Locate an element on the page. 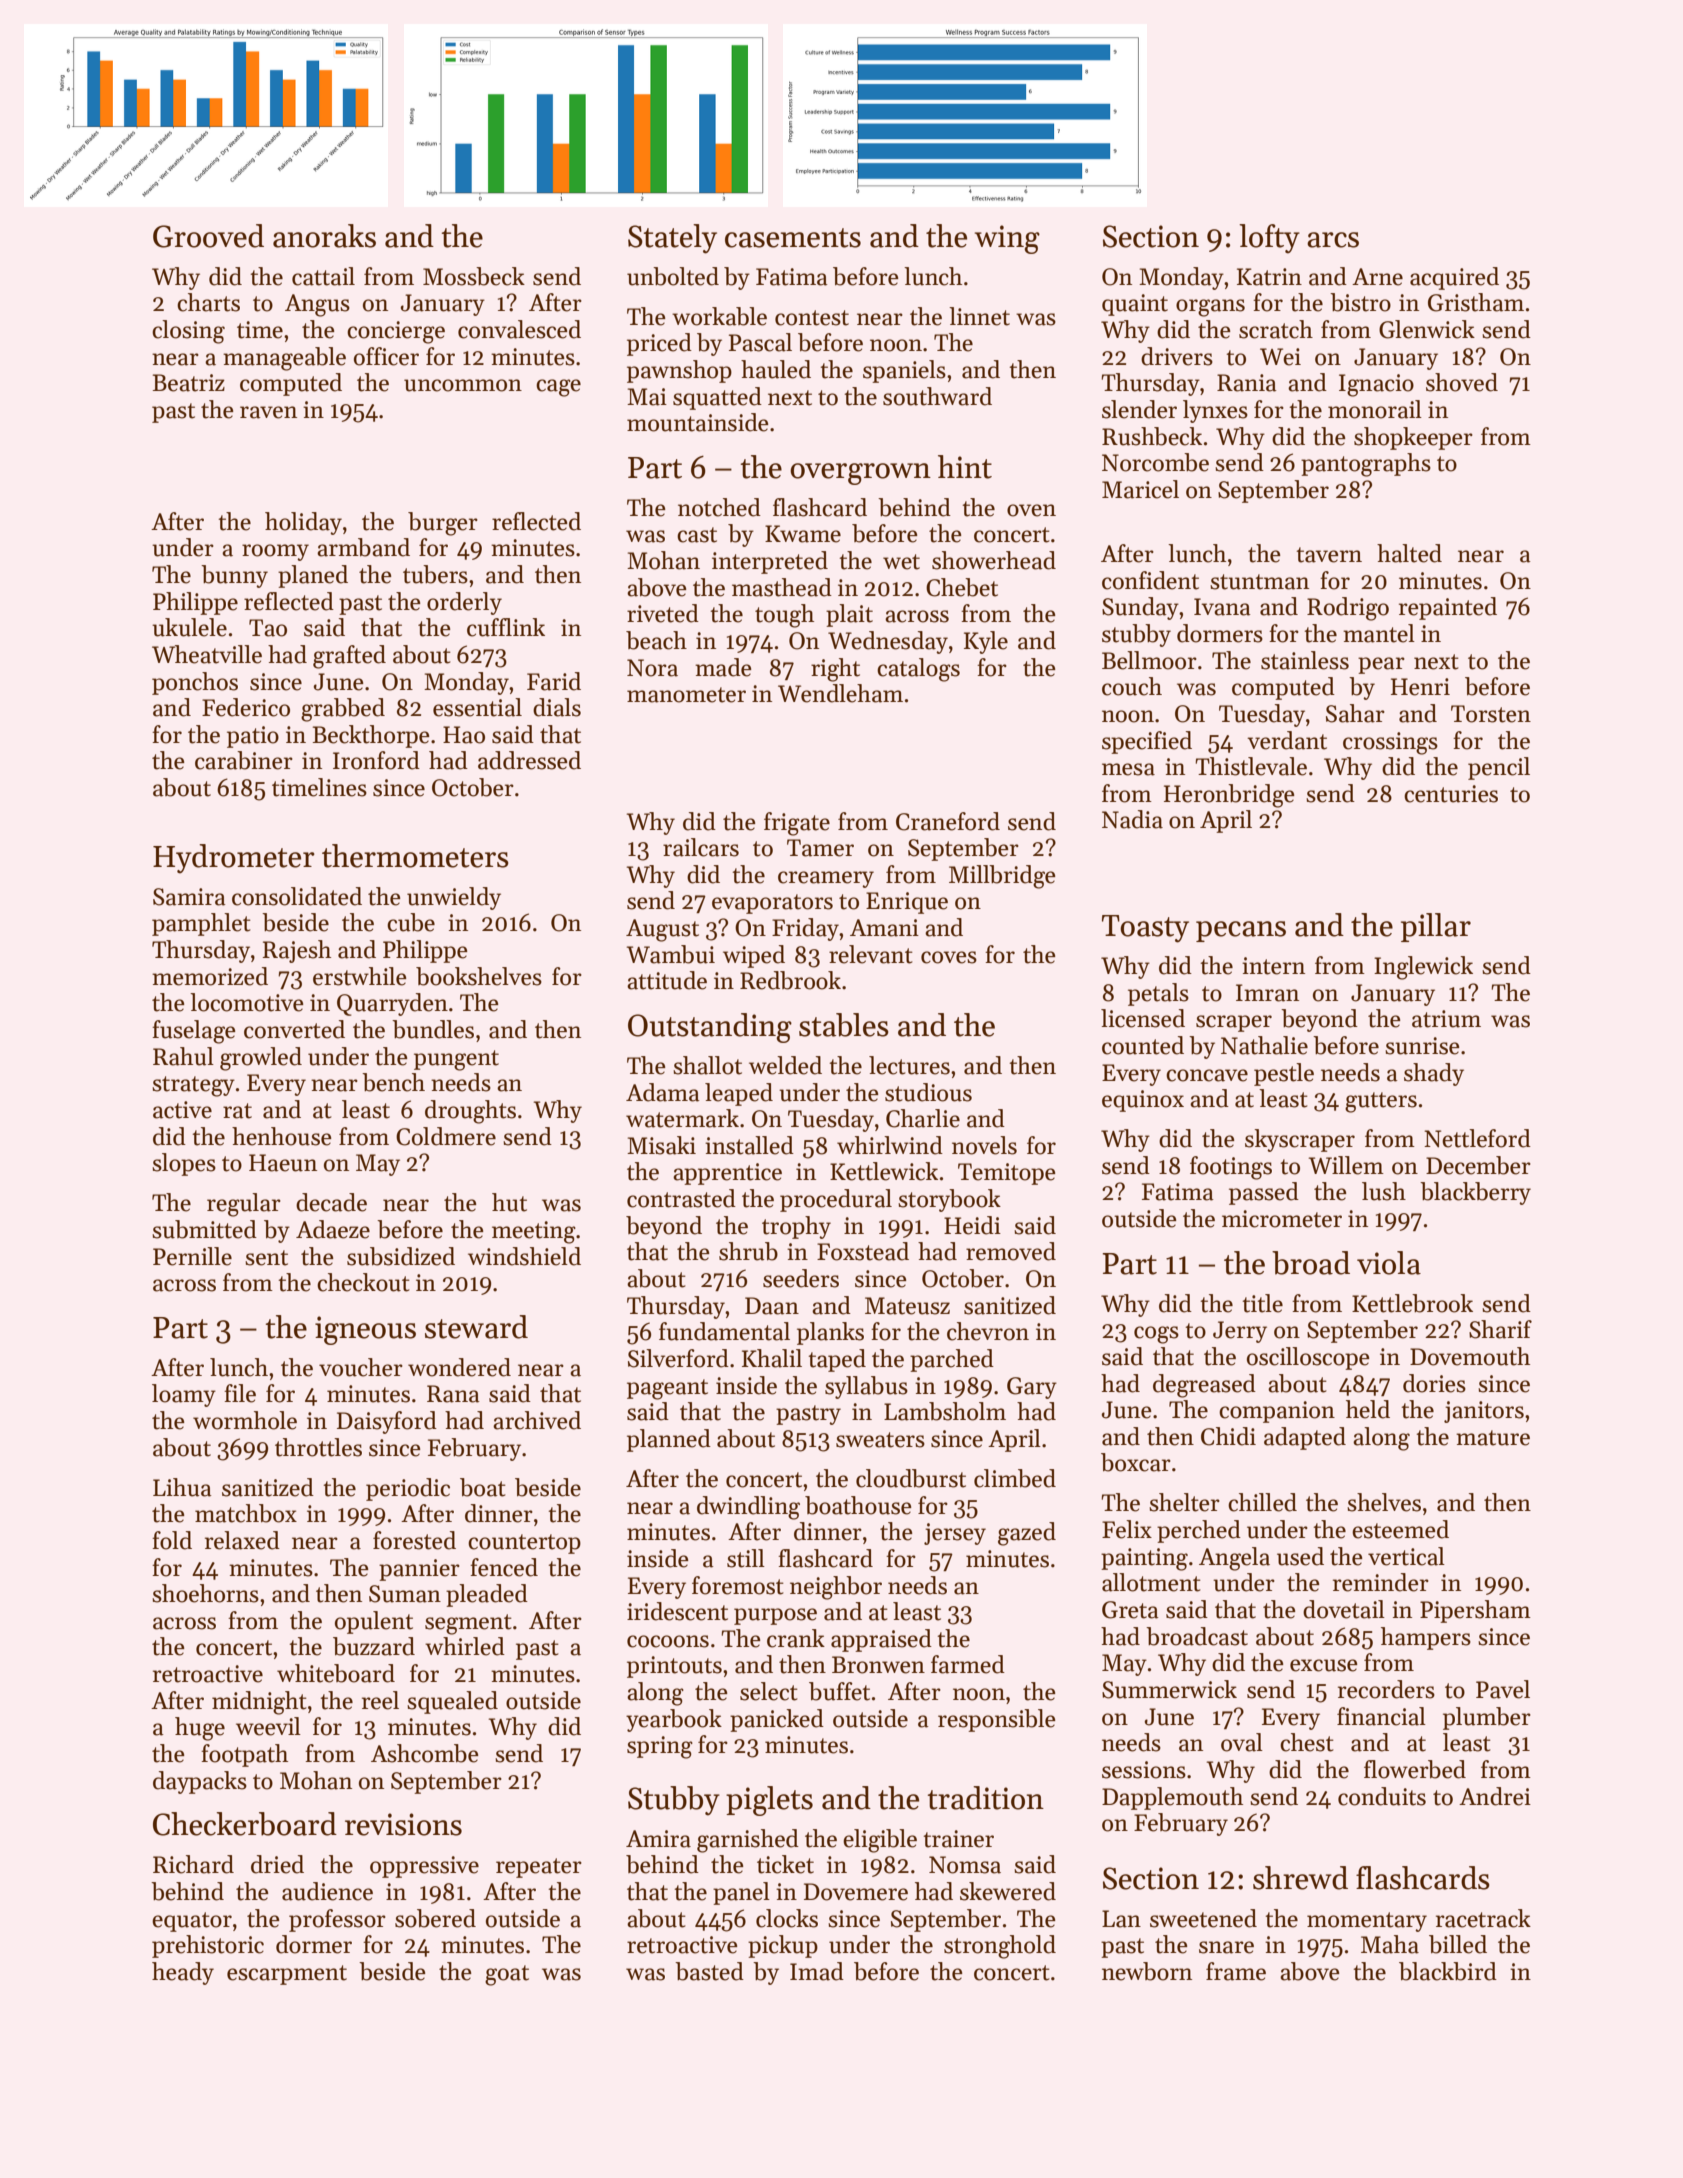  Grooved is located at coordinates (208, 236).
